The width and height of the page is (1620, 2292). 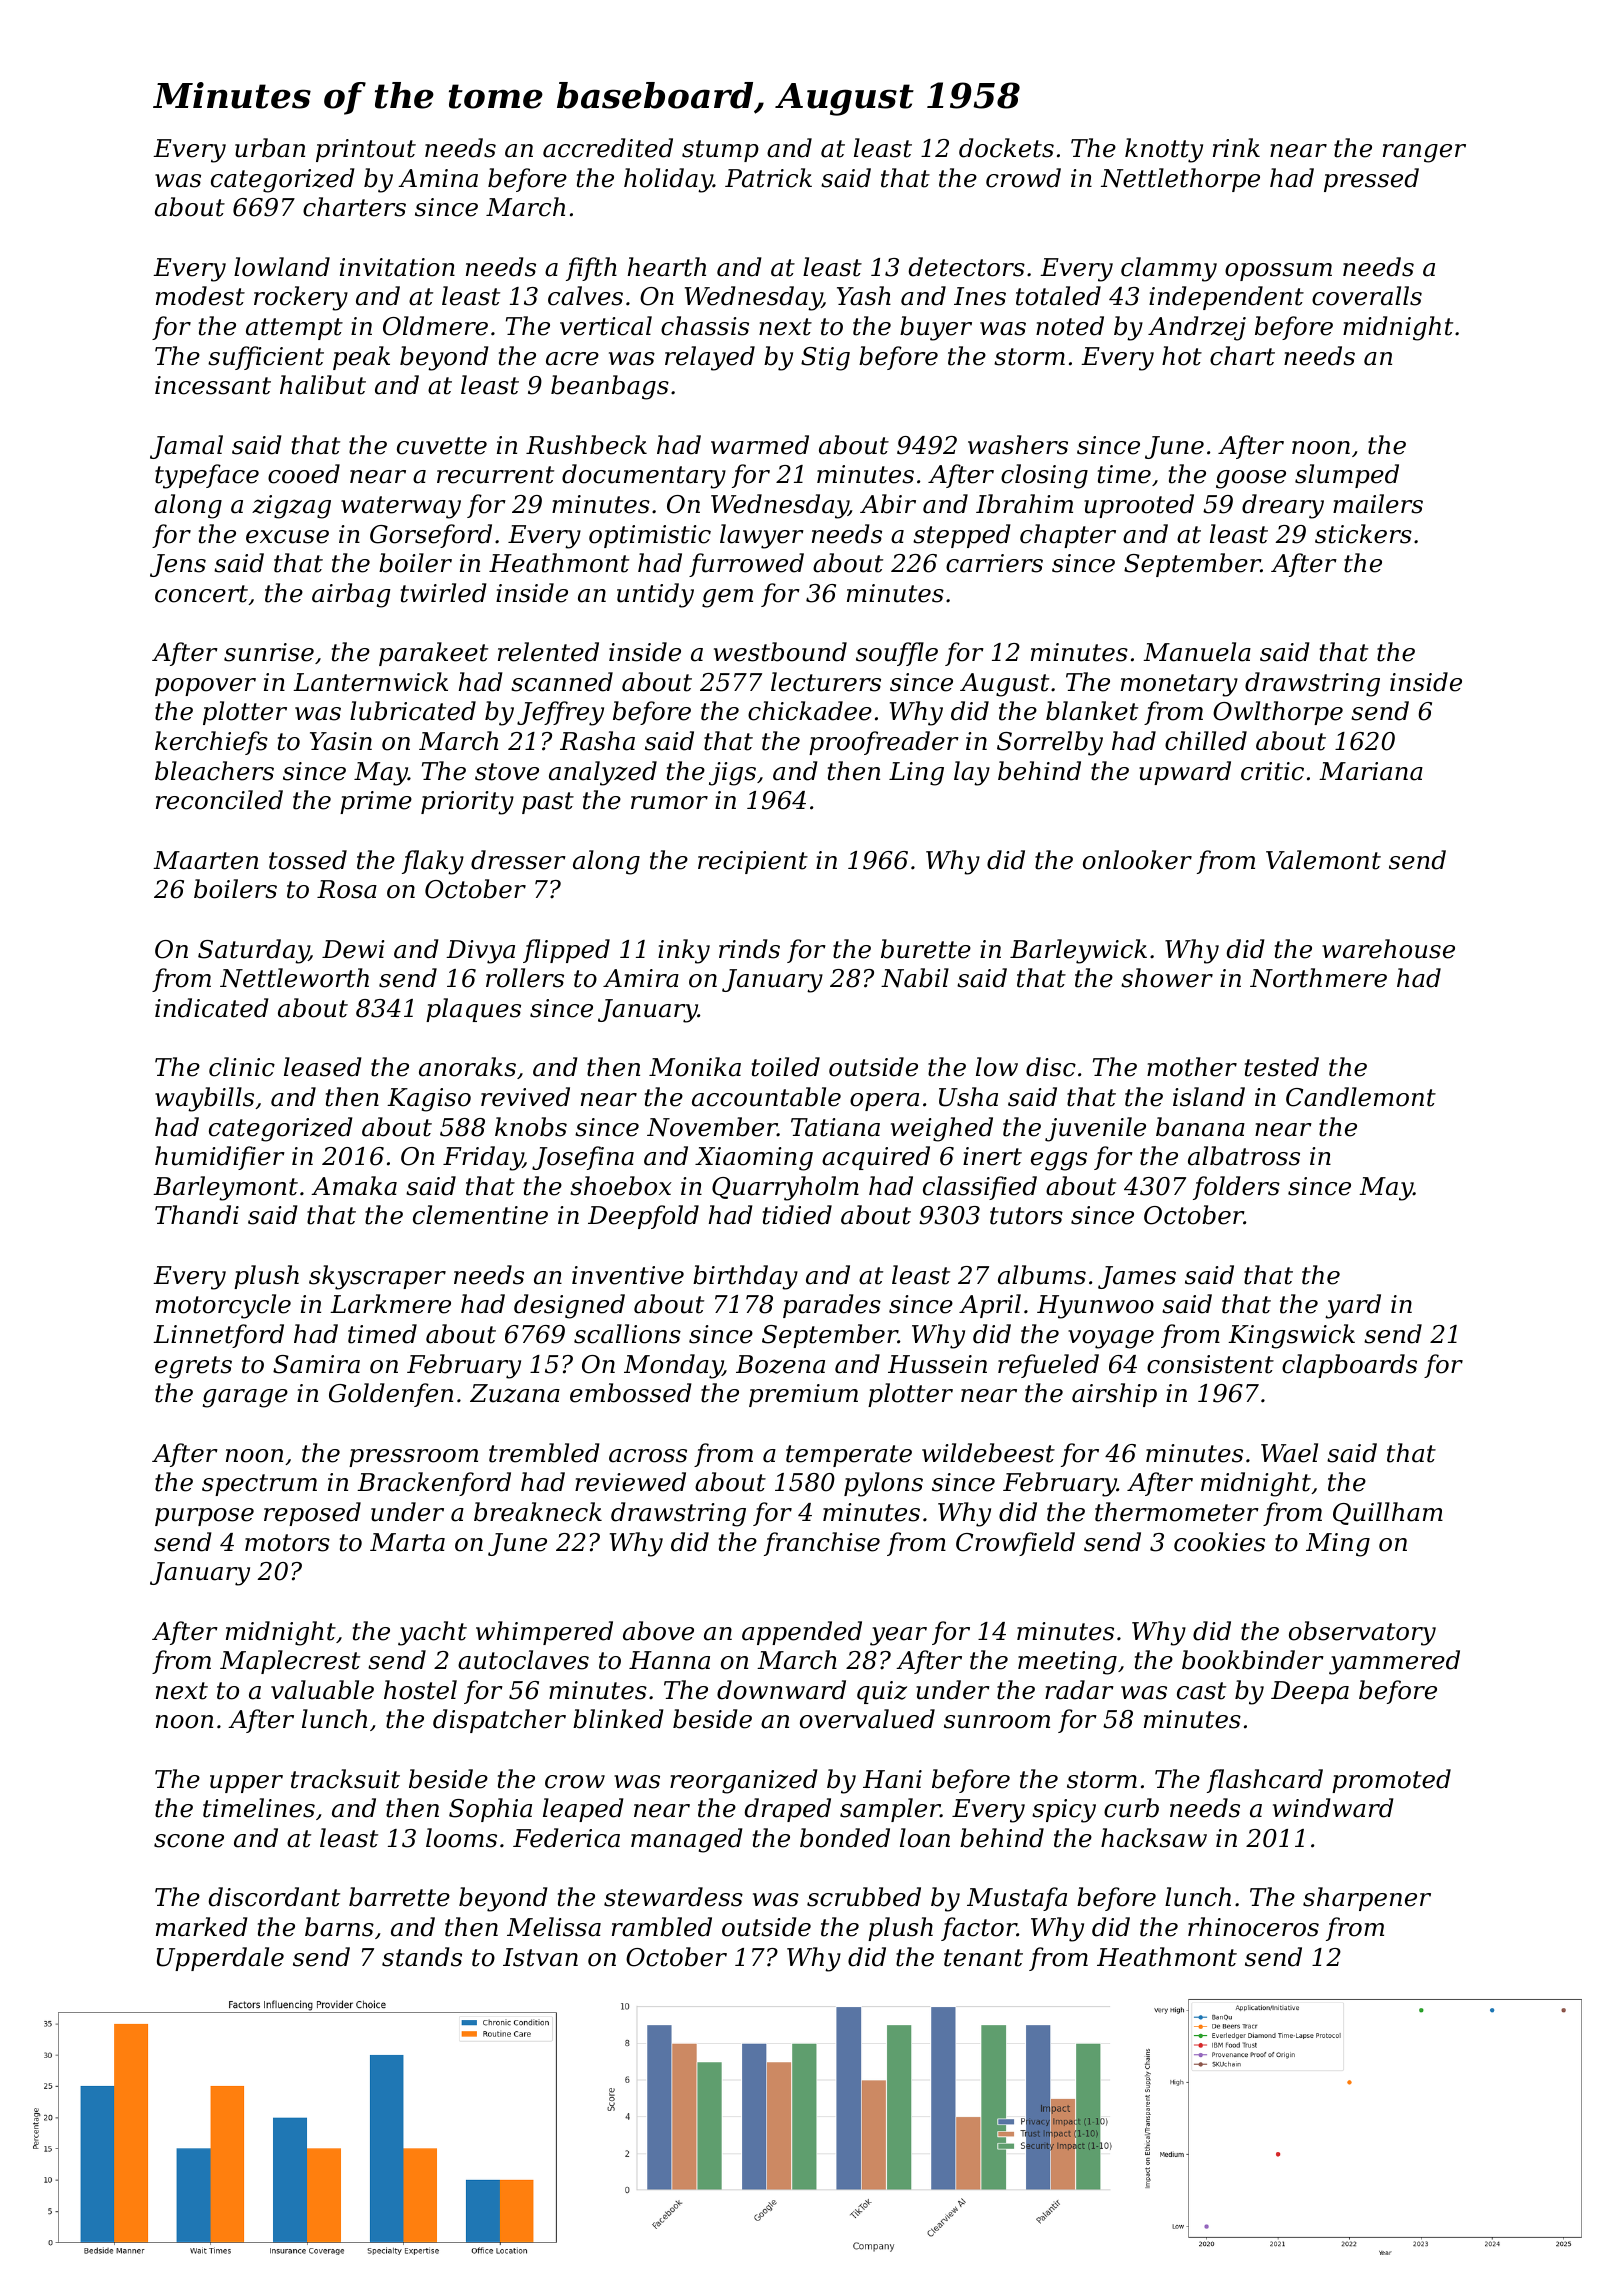 I want to click on lowland, so click(x=282, y=267).
